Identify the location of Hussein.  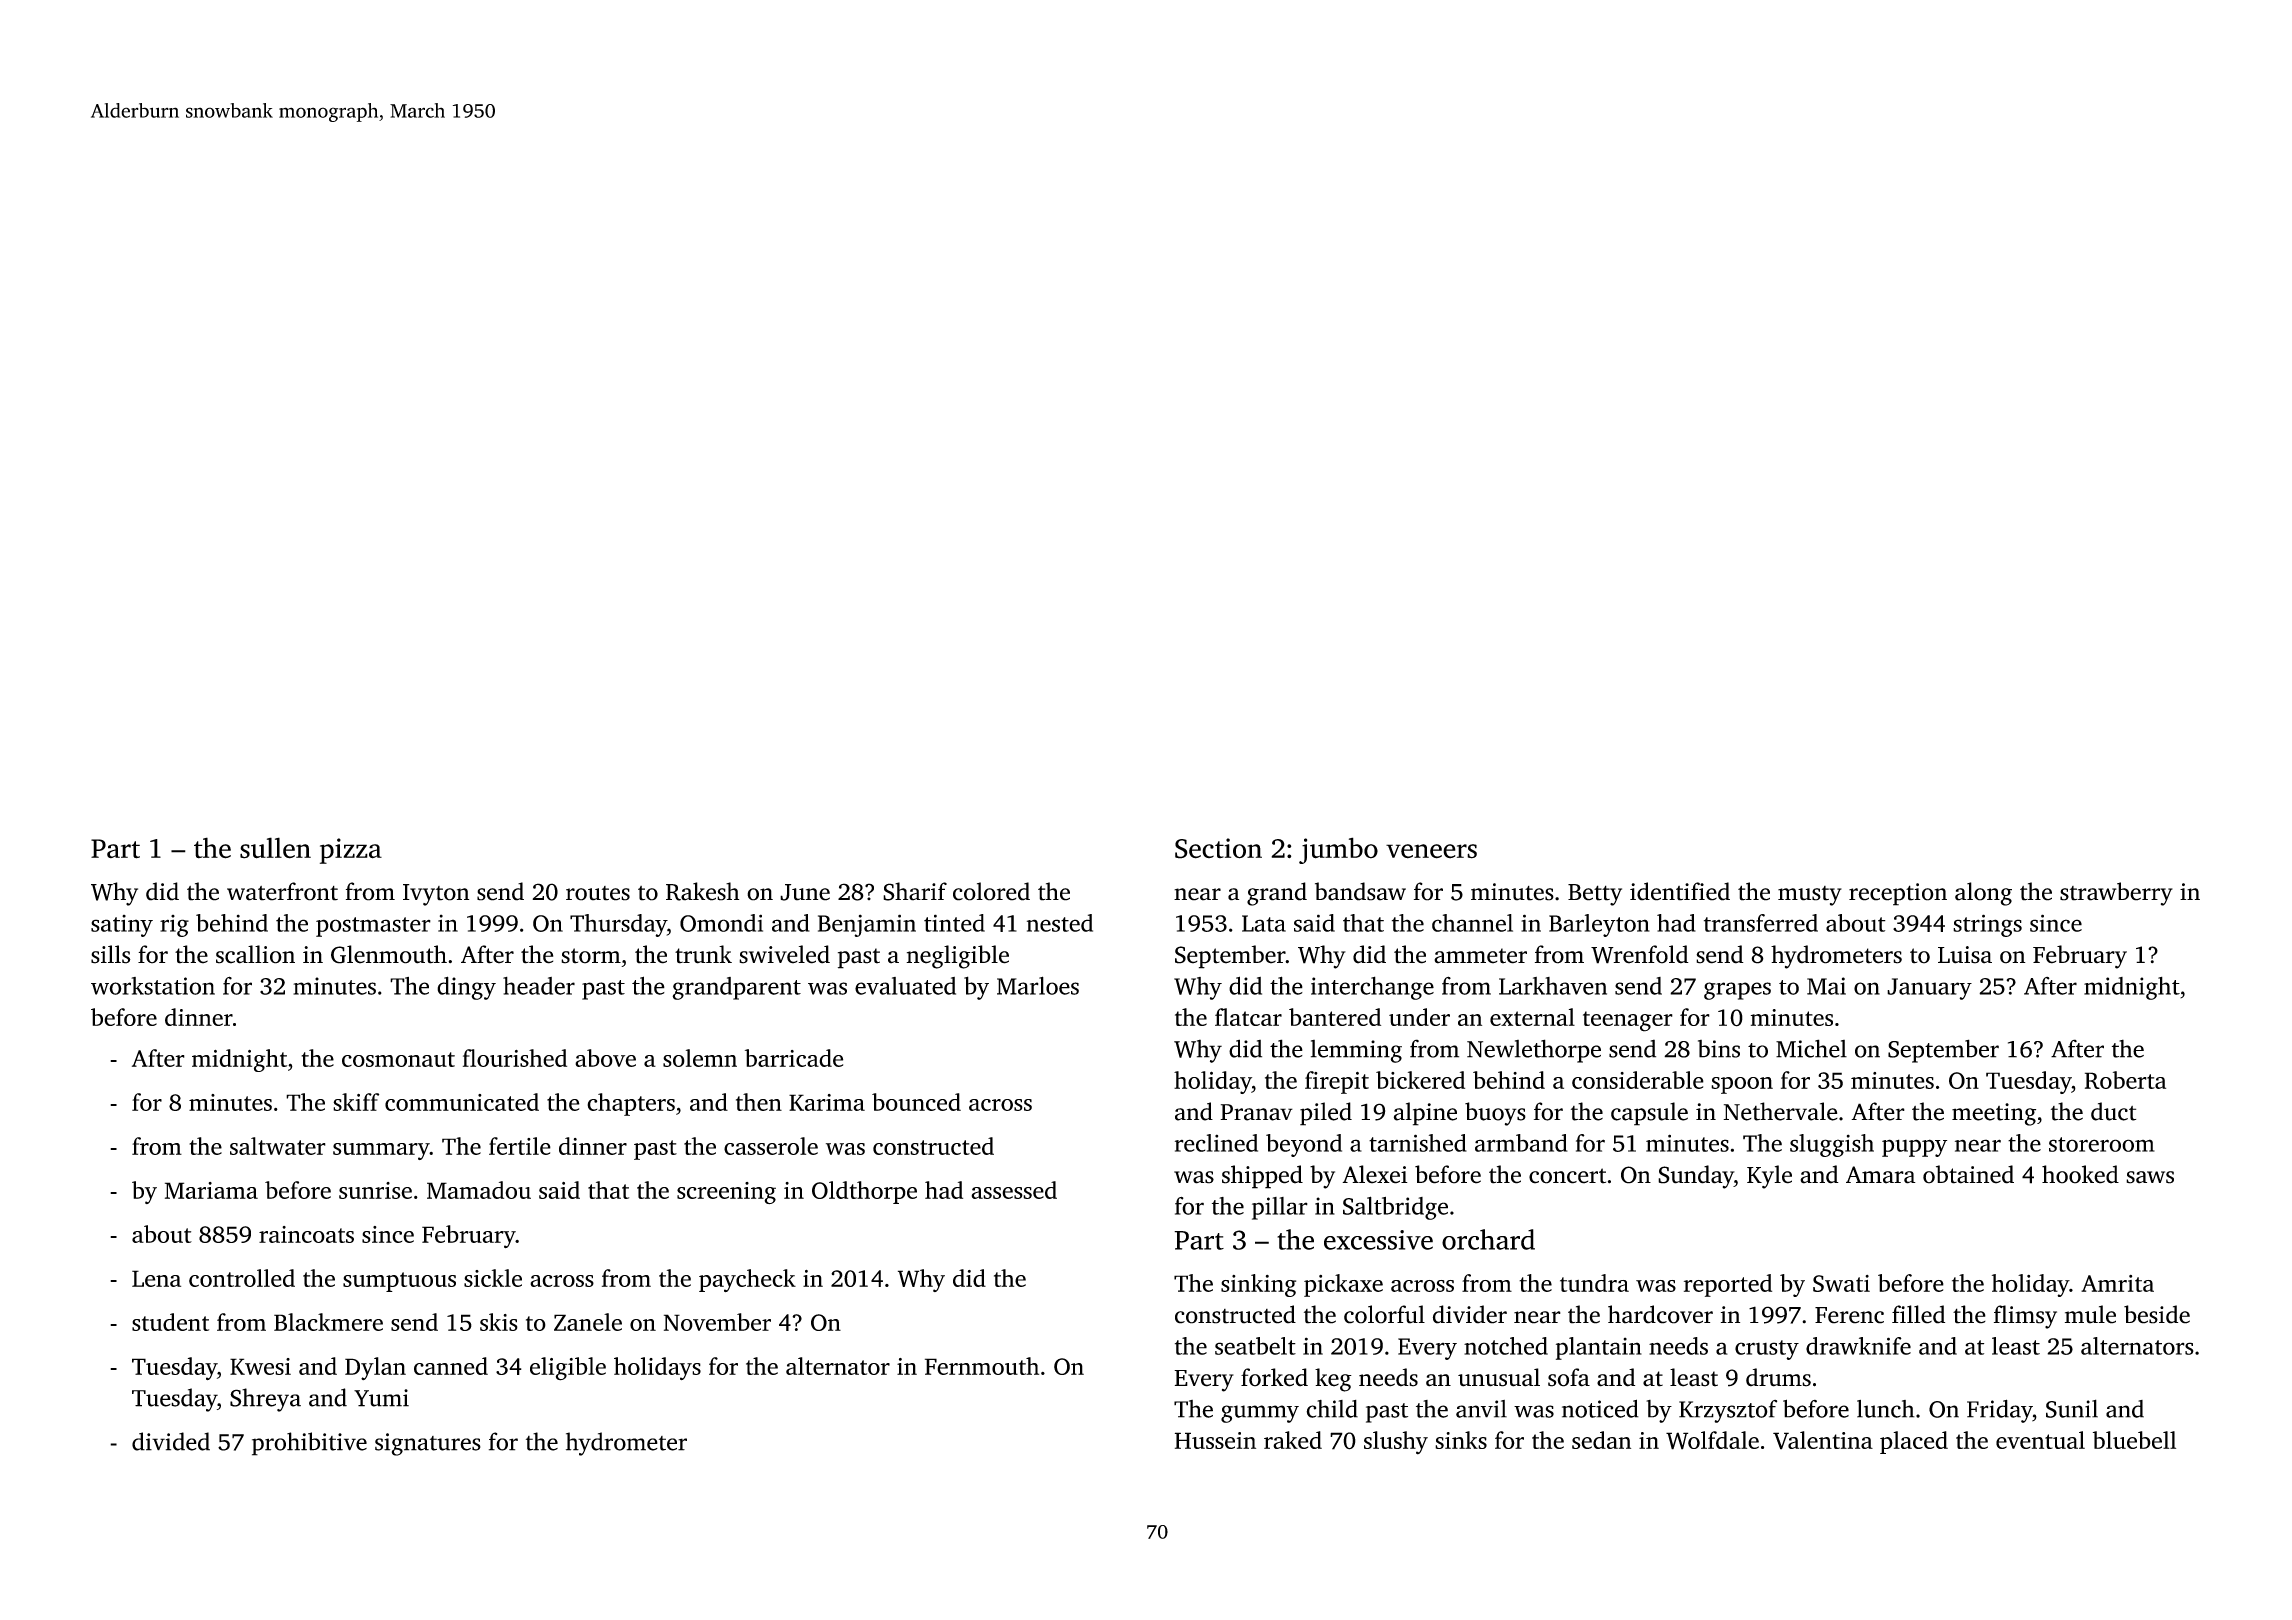
(1215, 1440).
